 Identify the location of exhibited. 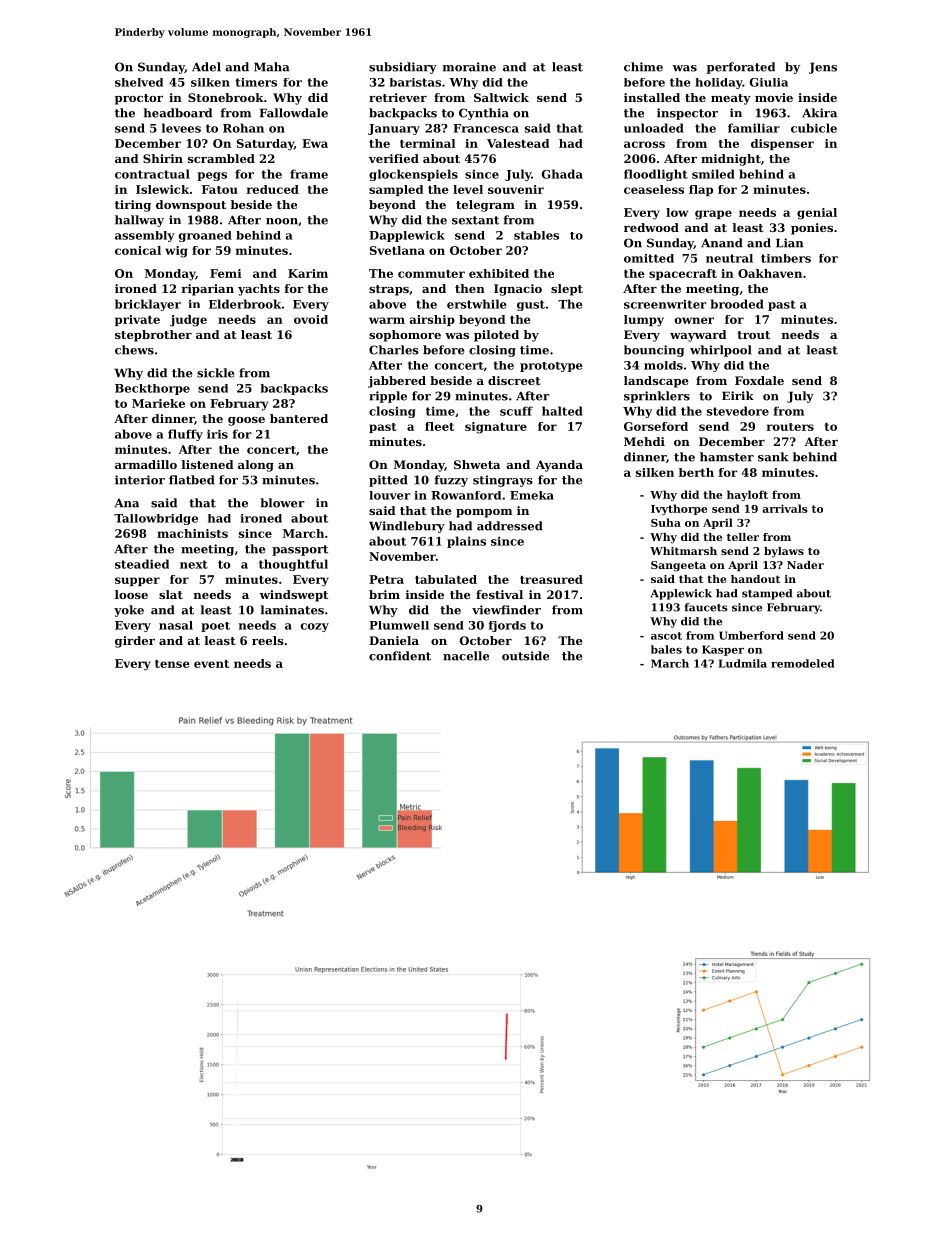
(499, 273).
